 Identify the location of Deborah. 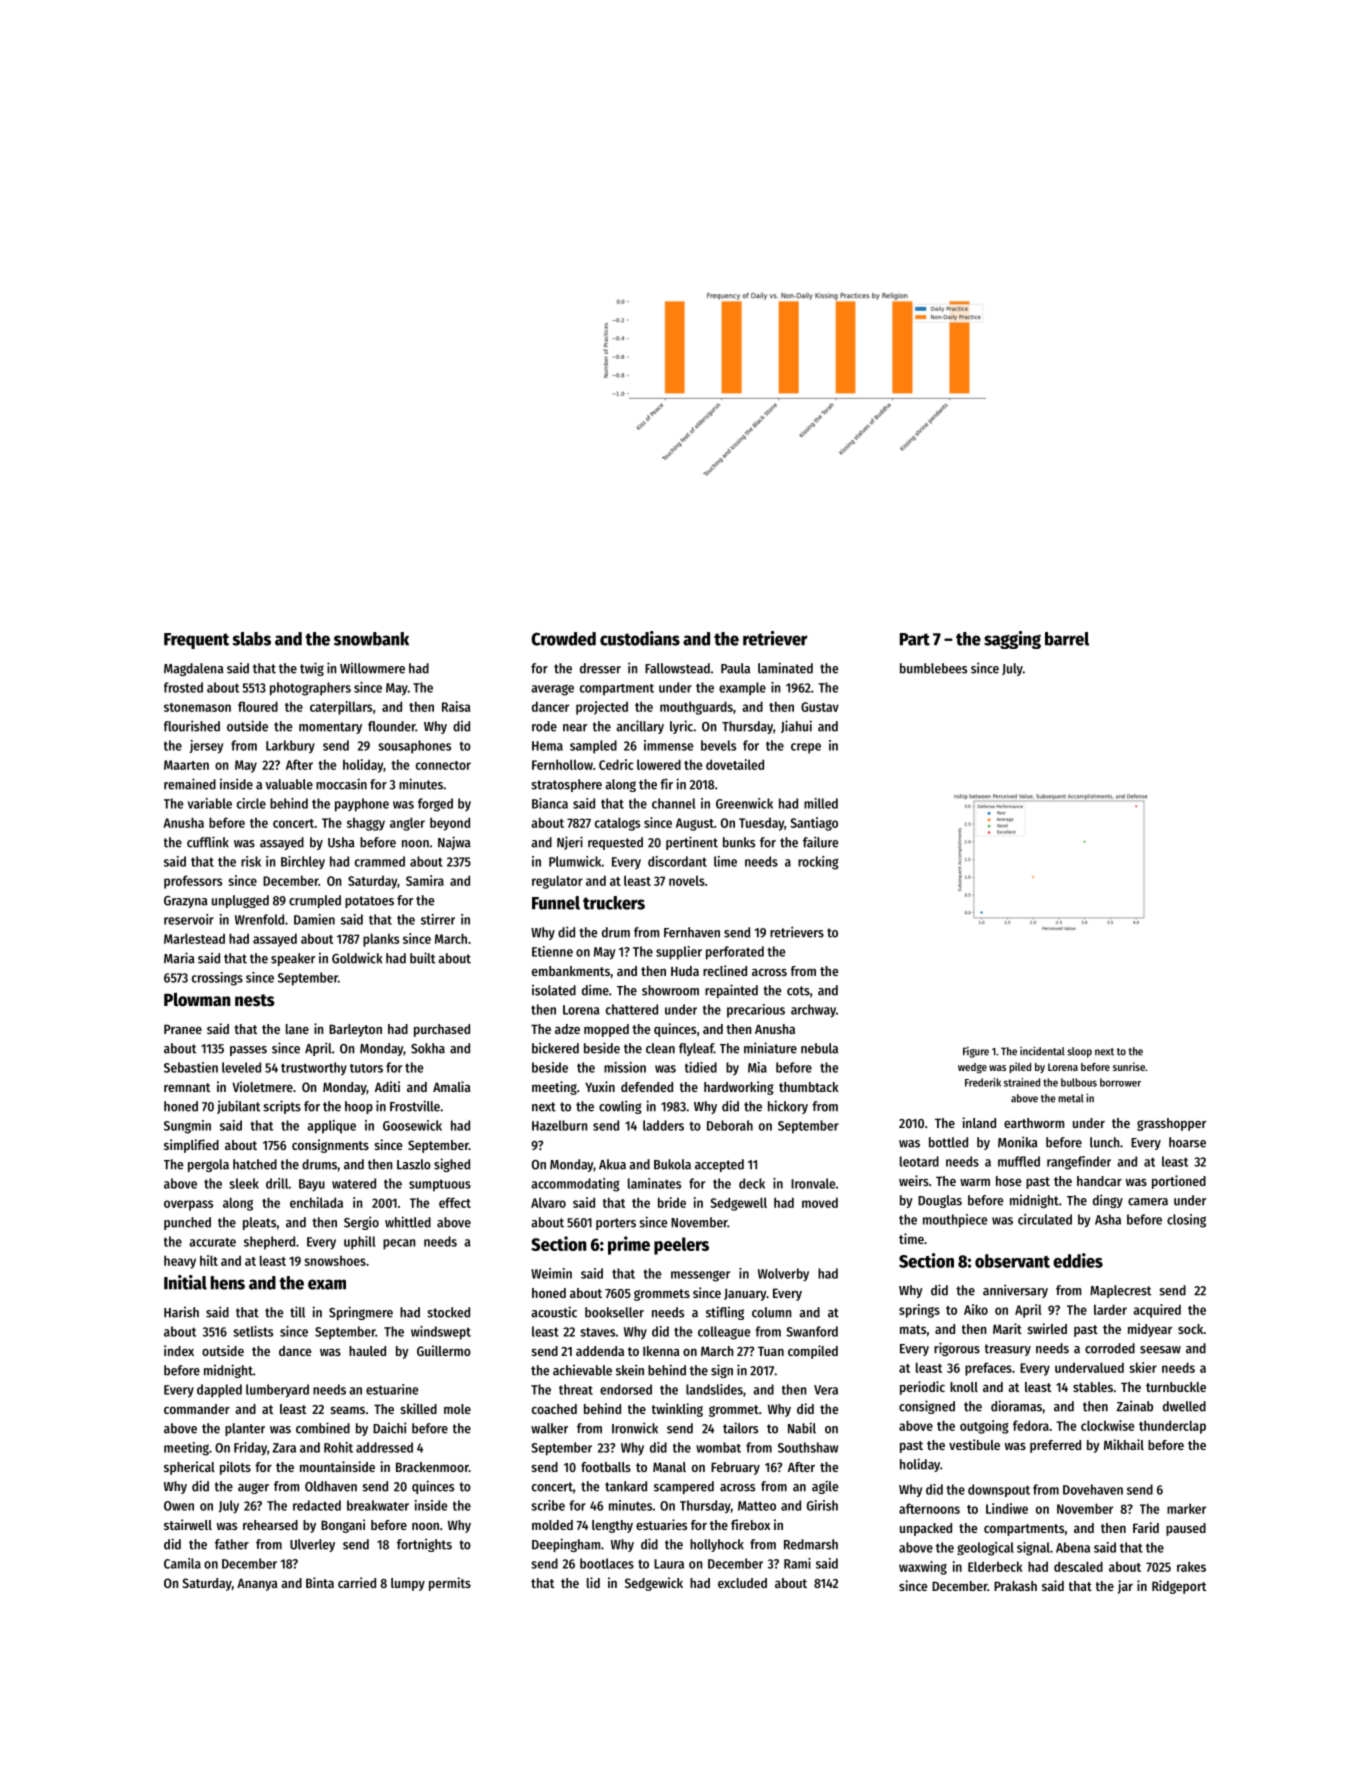
(730, 1125).
